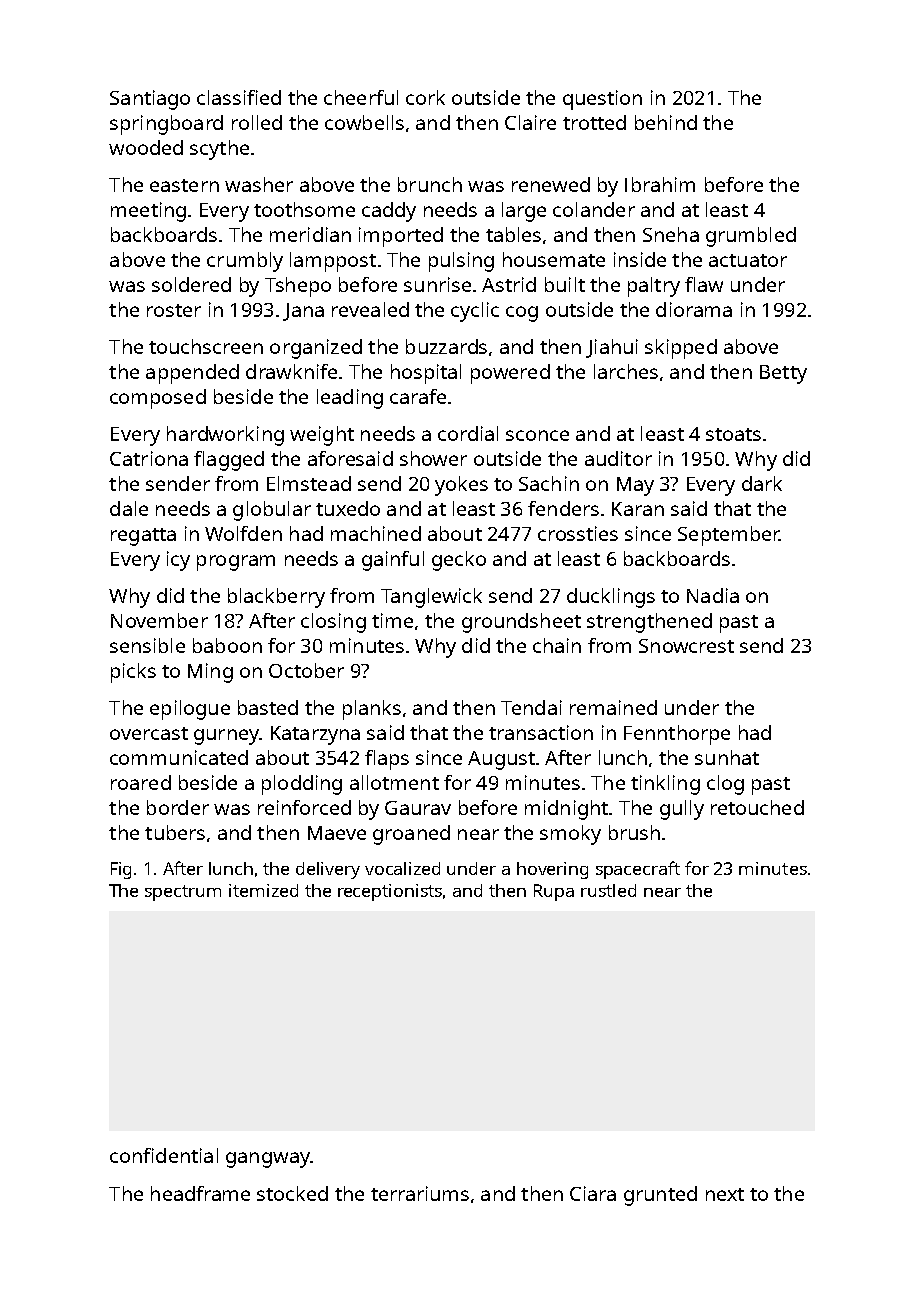 This screenshot has width=924, height=1314. What do you see at coordinates (677, 735) in the screenshot?
I see `Fennthorpe` at bounding box center [677, 735].
